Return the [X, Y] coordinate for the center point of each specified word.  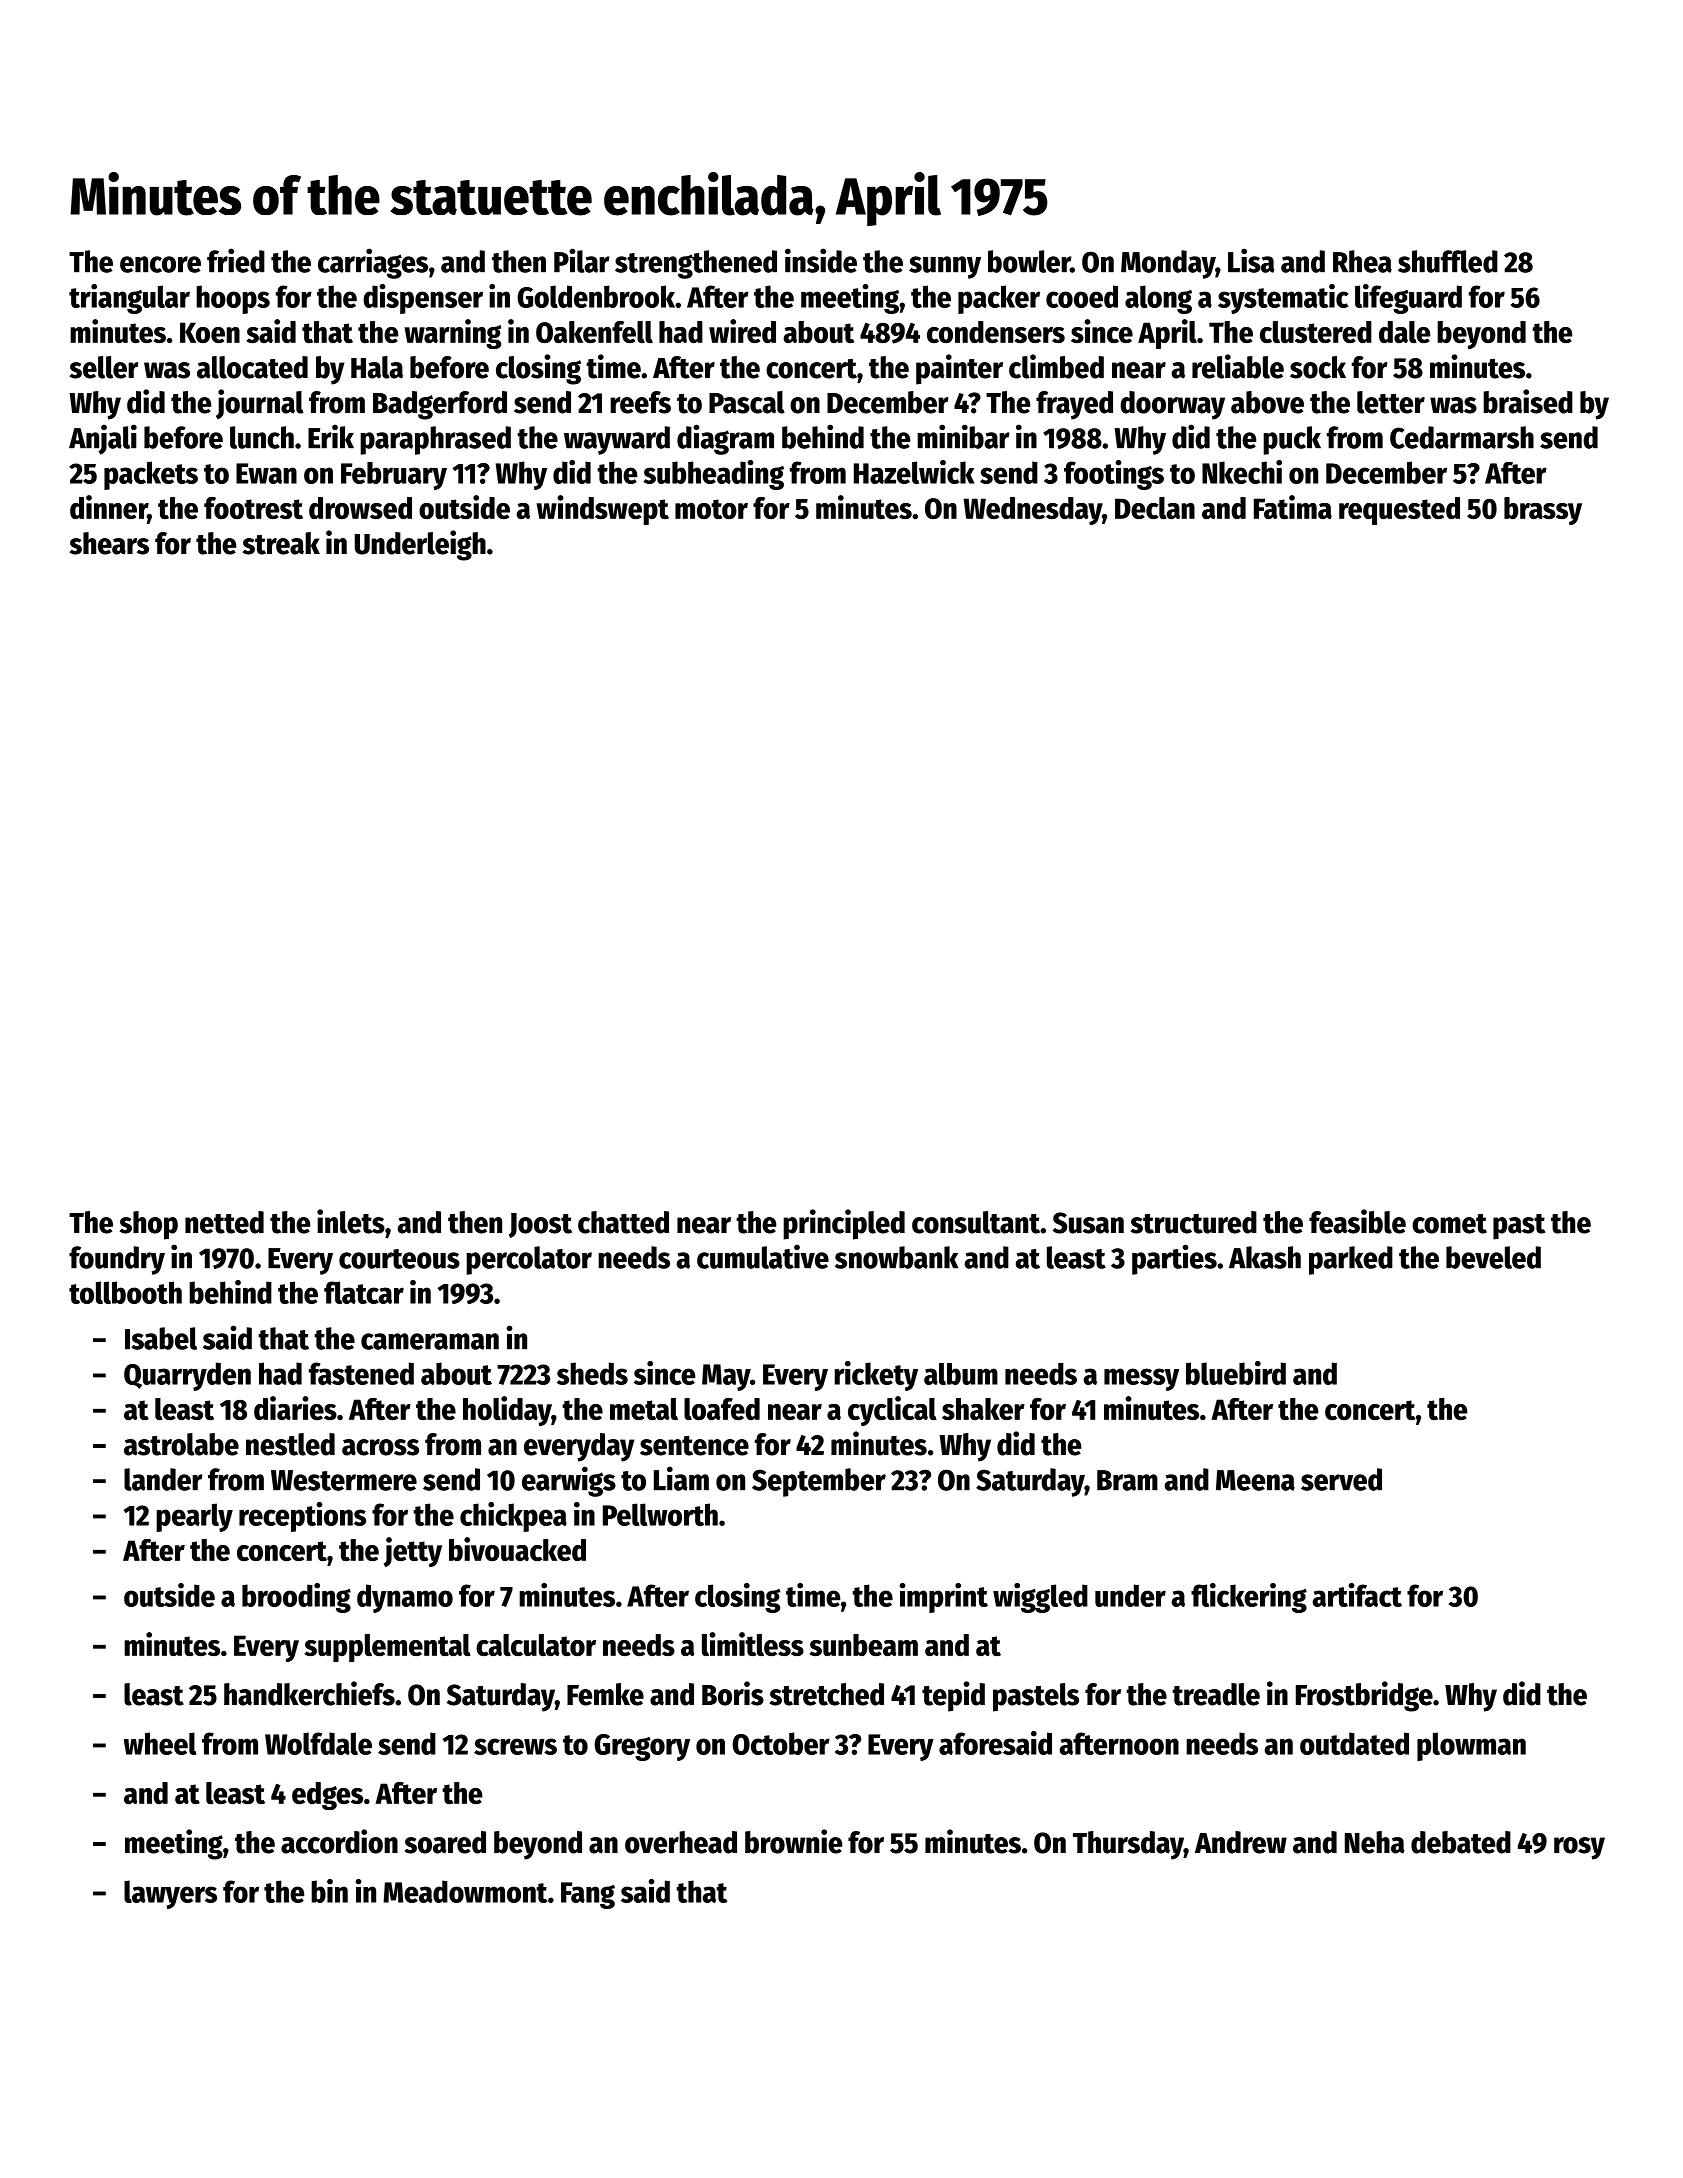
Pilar [582, 260]
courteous [399, 1259]
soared [445, 1842]
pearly [194, 1517]
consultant [976, 1222]
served [1341, 1479]
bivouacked [517, 1549]
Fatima [1293, 507]
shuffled [1448, 261]
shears [109, 543]
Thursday [1128, 1845]
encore [160, 264]
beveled [1493, 1257]
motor [711, 509]
